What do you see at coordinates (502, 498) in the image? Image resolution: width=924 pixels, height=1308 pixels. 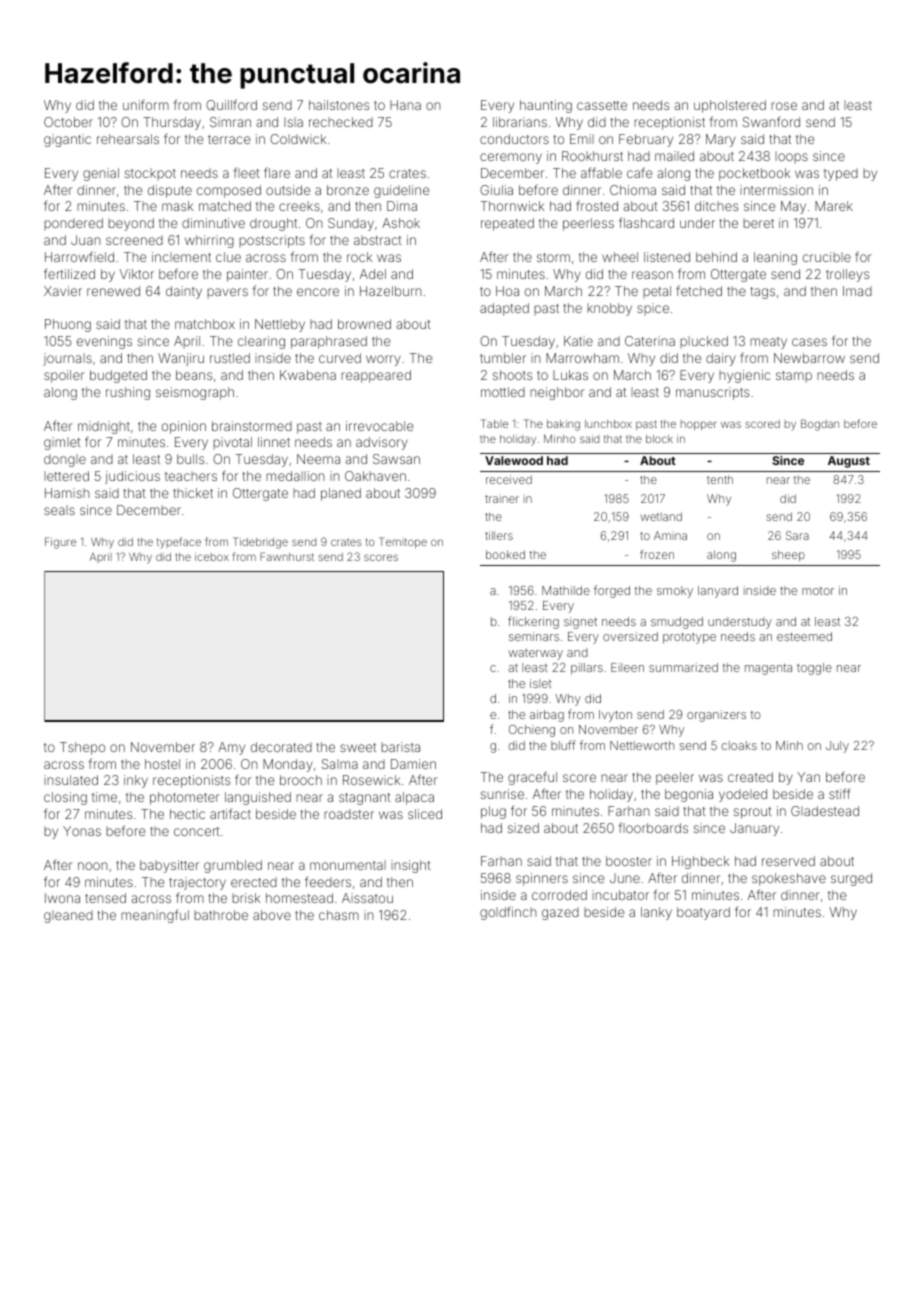 I see `trainer` at bounding box center [502, 498].
